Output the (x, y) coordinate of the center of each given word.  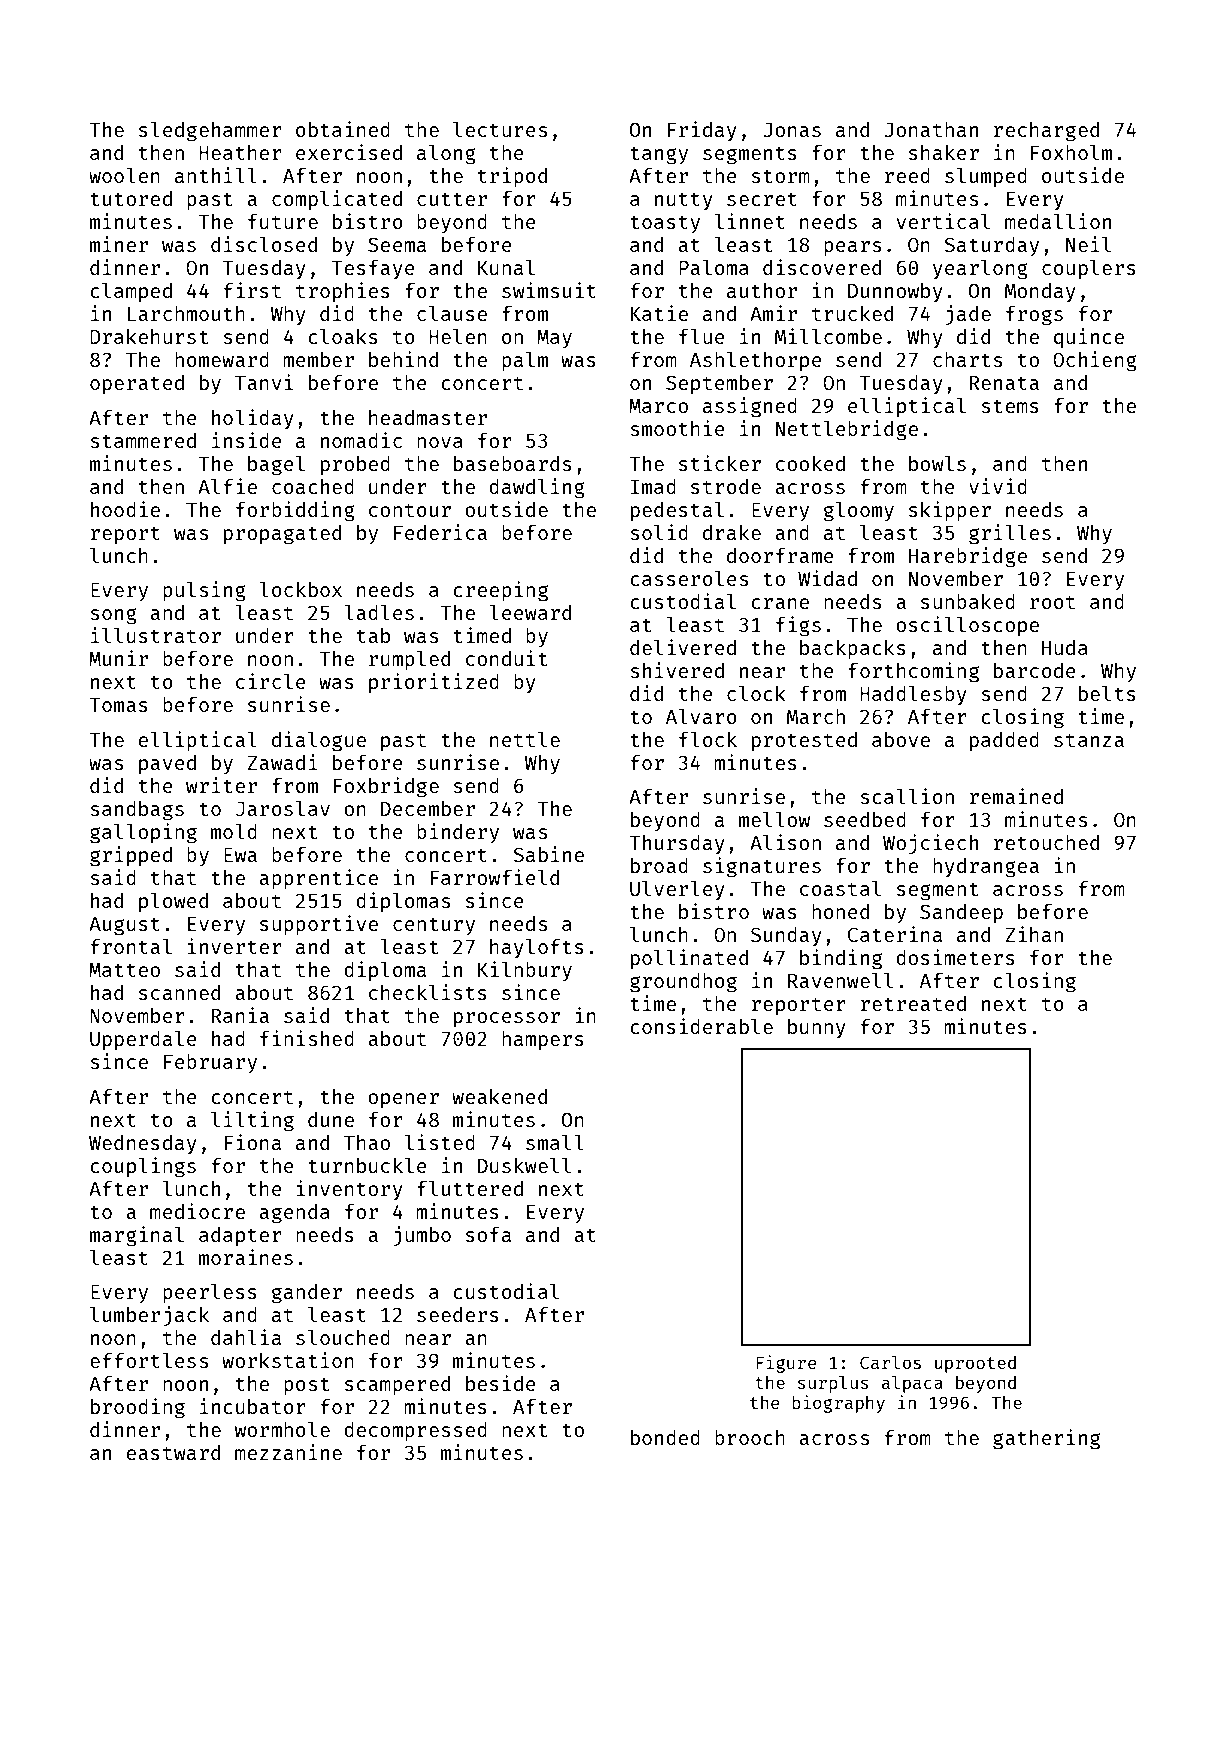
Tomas (118, 705)
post (307, 1386)
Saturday (991, 246)
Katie (659, 313)
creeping (501, 591)
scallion (907, 796)
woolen (124, 175)
